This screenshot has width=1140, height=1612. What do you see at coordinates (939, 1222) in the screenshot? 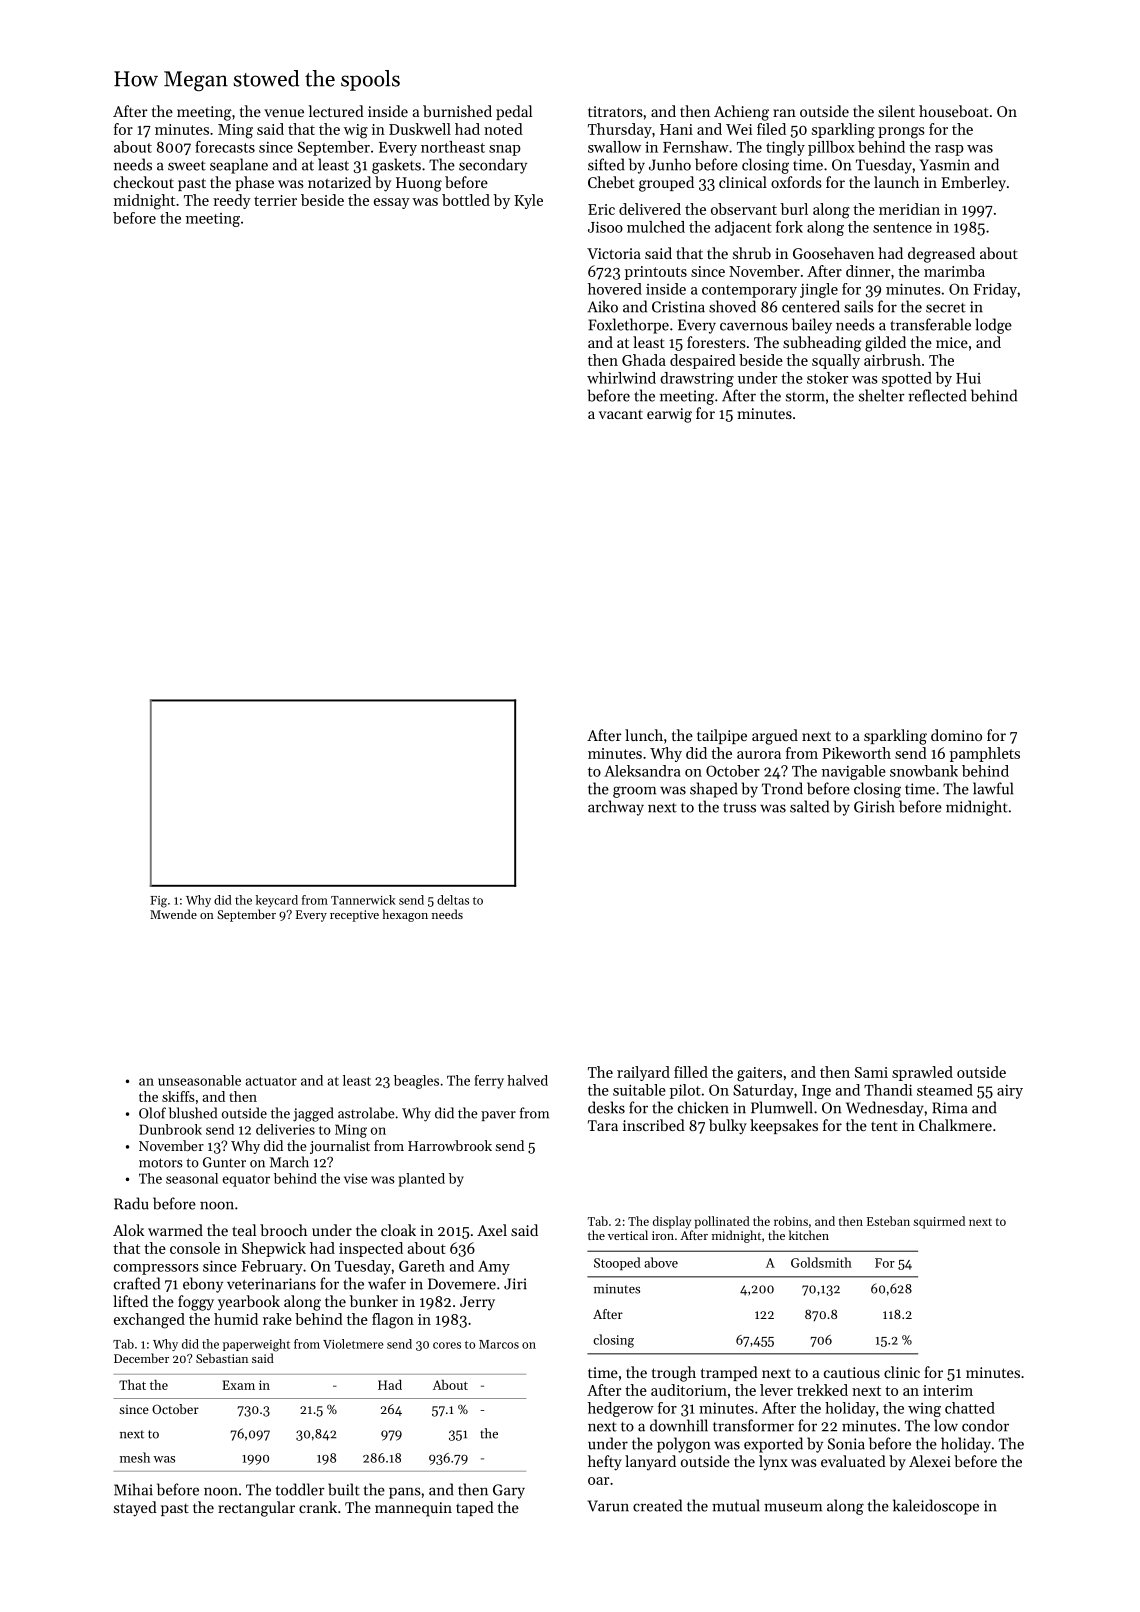
I see `squirmed` at bounding box center [939, 1222].
